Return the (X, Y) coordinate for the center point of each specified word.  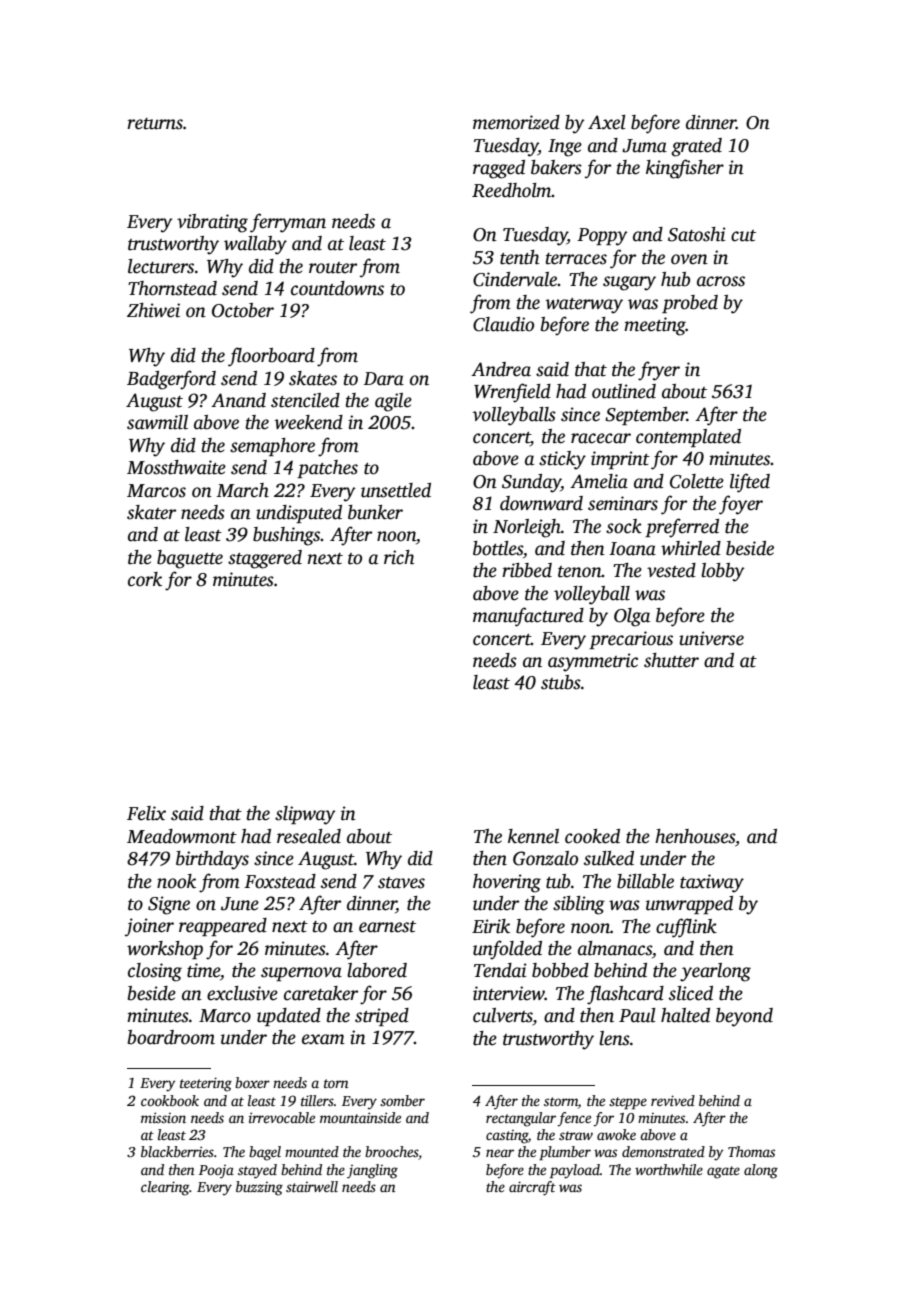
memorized (516, 122)
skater (151, 512)
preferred (682, 528)
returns (155, 124)
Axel (607, 122)
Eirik (491, 926)
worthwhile (669, 1169)
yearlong (715, 972)
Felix (146, 813)
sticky (562, 460)
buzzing (259, 1188)
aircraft (532, 1188)
